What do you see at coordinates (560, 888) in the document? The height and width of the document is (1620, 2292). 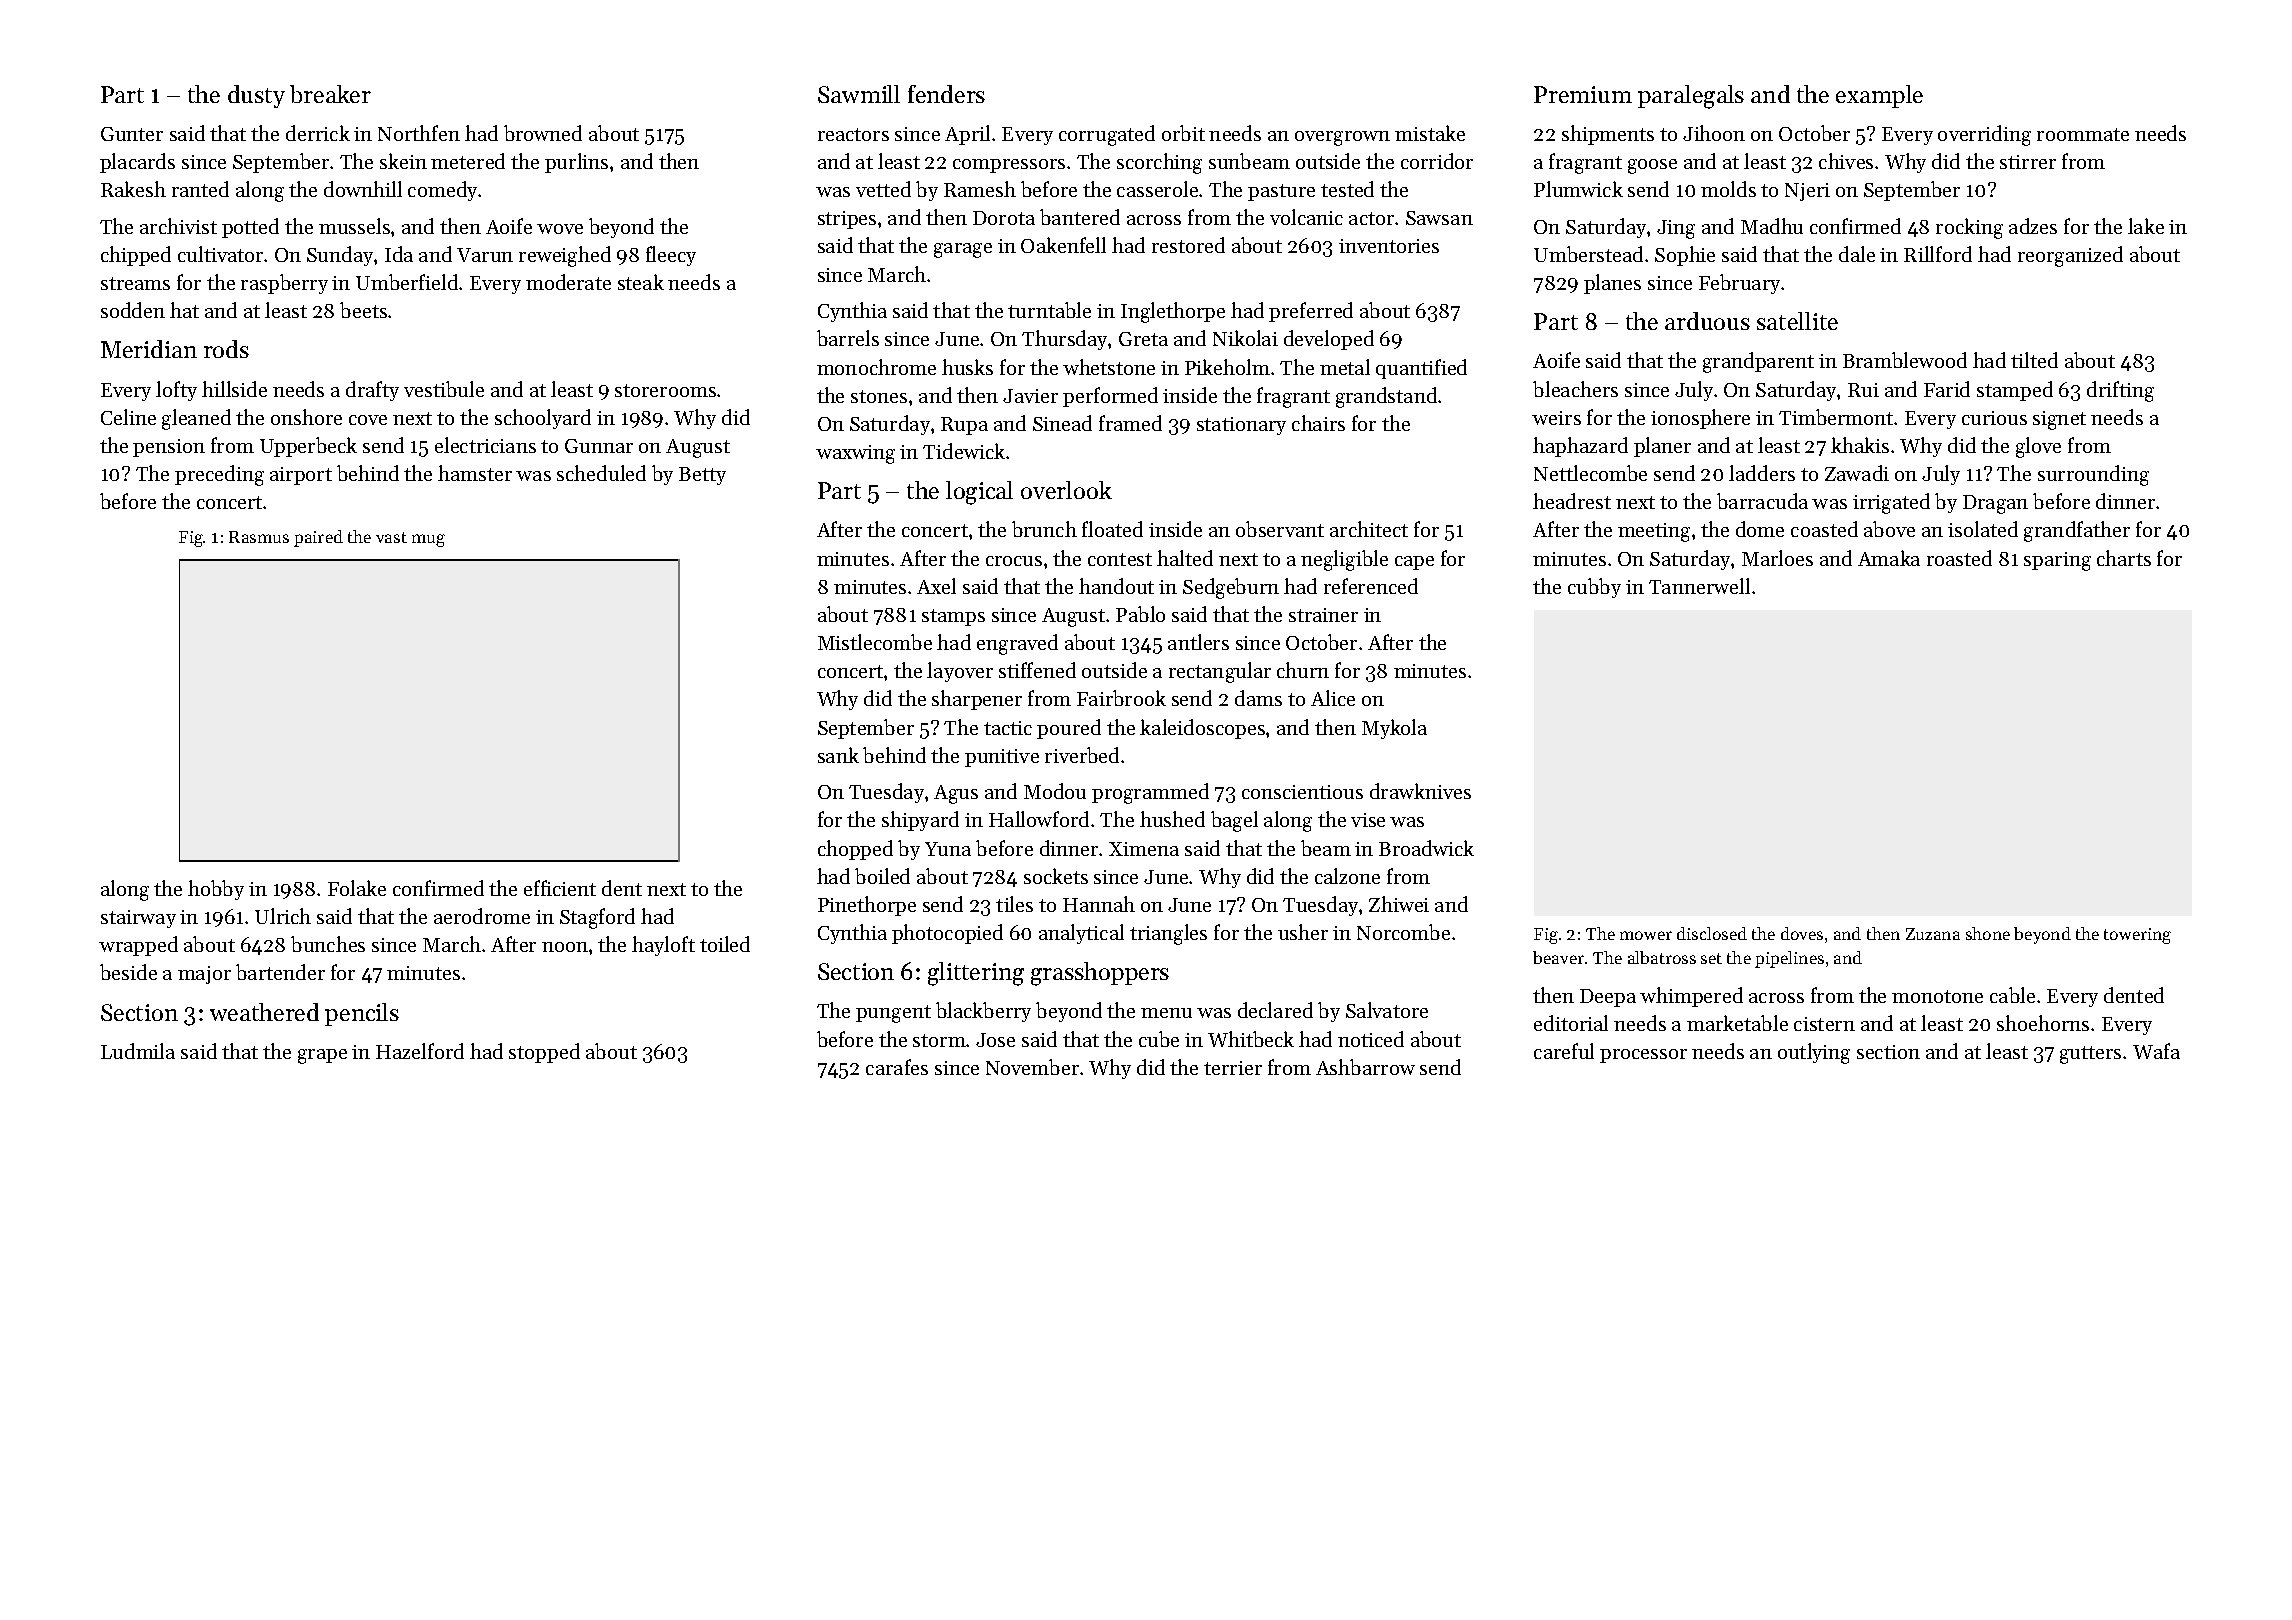 I see `efficient` at bounding box center [560, 888].
